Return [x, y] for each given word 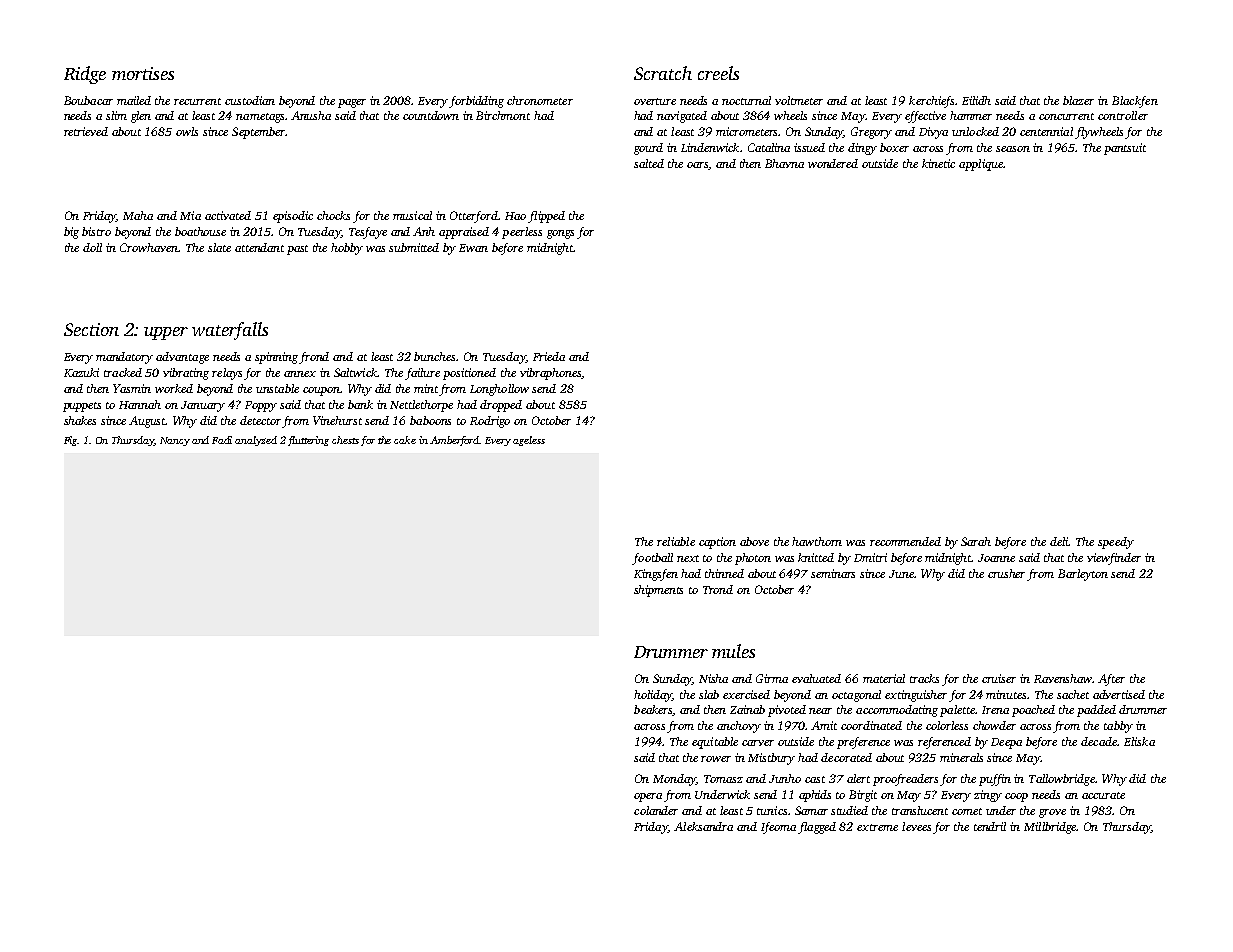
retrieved [86, 131]
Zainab [747, 709]
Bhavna [784, 163]
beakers [653, 710]
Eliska [1139, 741]
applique [981, 165]
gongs [560, 234]
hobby [347, 249]
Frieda [549, 356]
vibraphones [550, 374]
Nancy [175, 441]
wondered [833, 163]
